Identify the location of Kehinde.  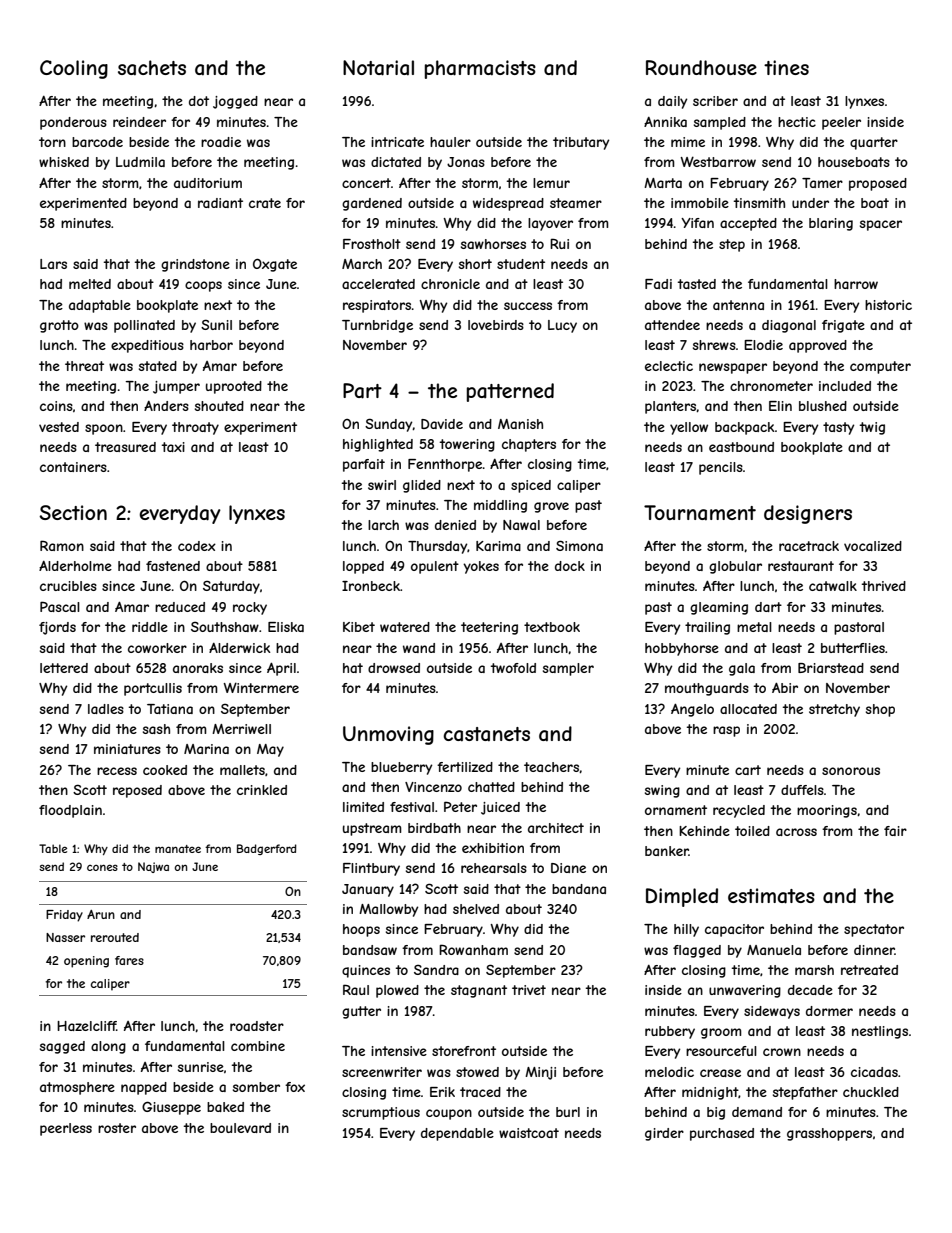
(704, 831).
